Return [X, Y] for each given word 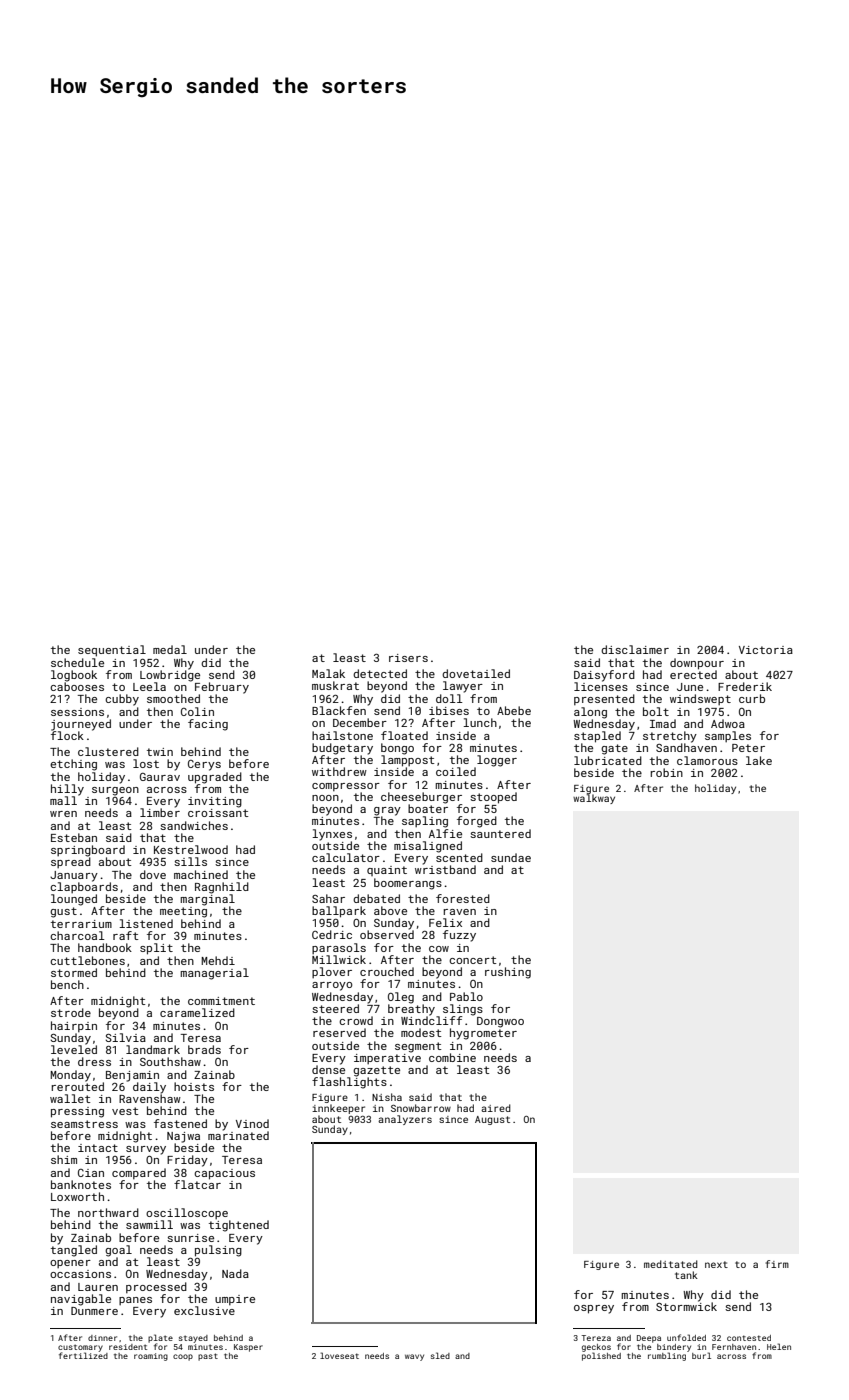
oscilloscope [187, 1213]
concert [472, 960]
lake [759, 760]
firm [777, 1264]
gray [387, 811]
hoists [194, 1086]
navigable [81, 1300]
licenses [601, 686]
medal [170, 649]
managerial [214, 974]
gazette [376, 1071]
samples [728, 736]
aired [496, 1108]
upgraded [215, 778]
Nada [235, 1273]
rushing [508, 973]
